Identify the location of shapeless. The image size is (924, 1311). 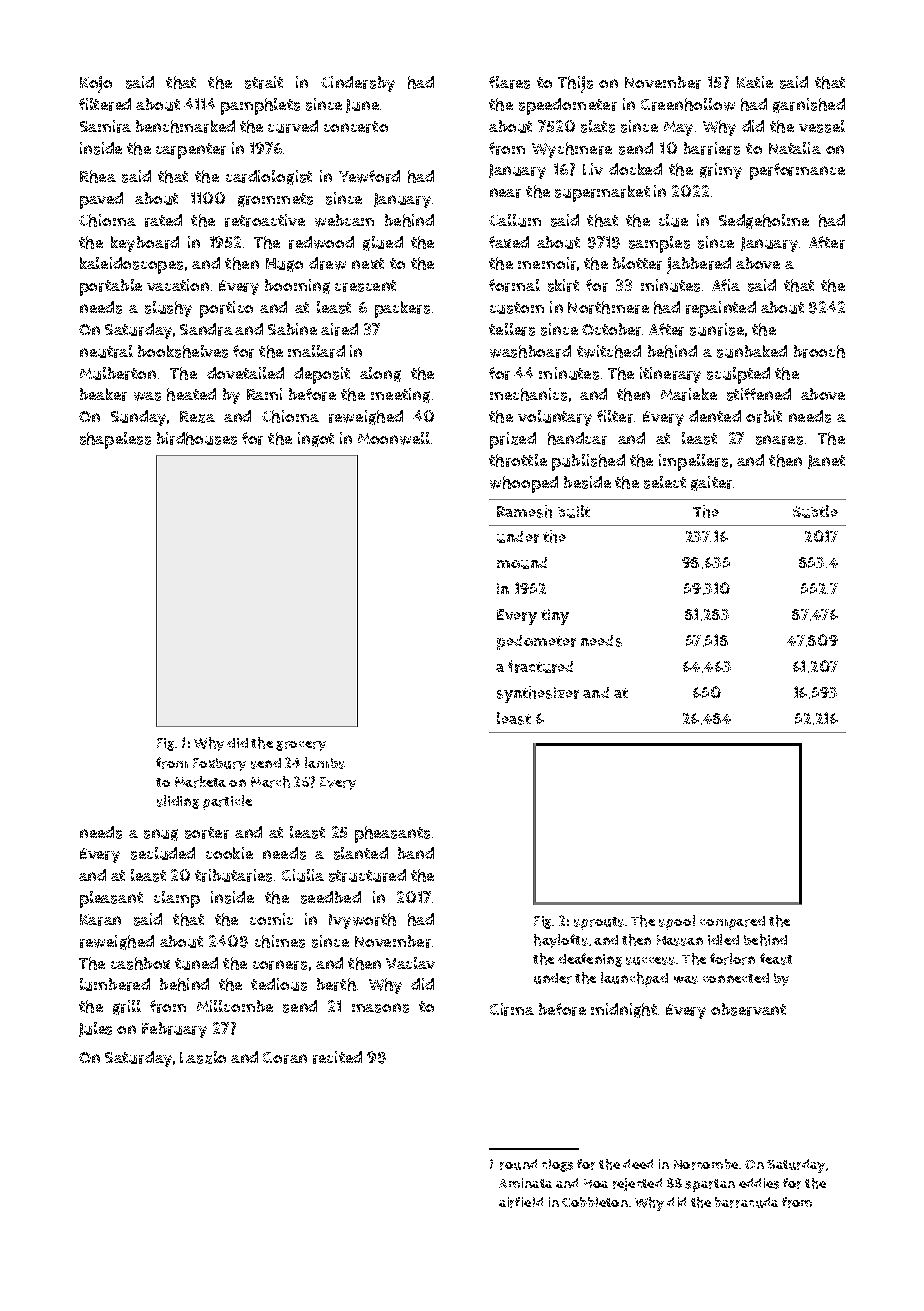
(115, 440).
